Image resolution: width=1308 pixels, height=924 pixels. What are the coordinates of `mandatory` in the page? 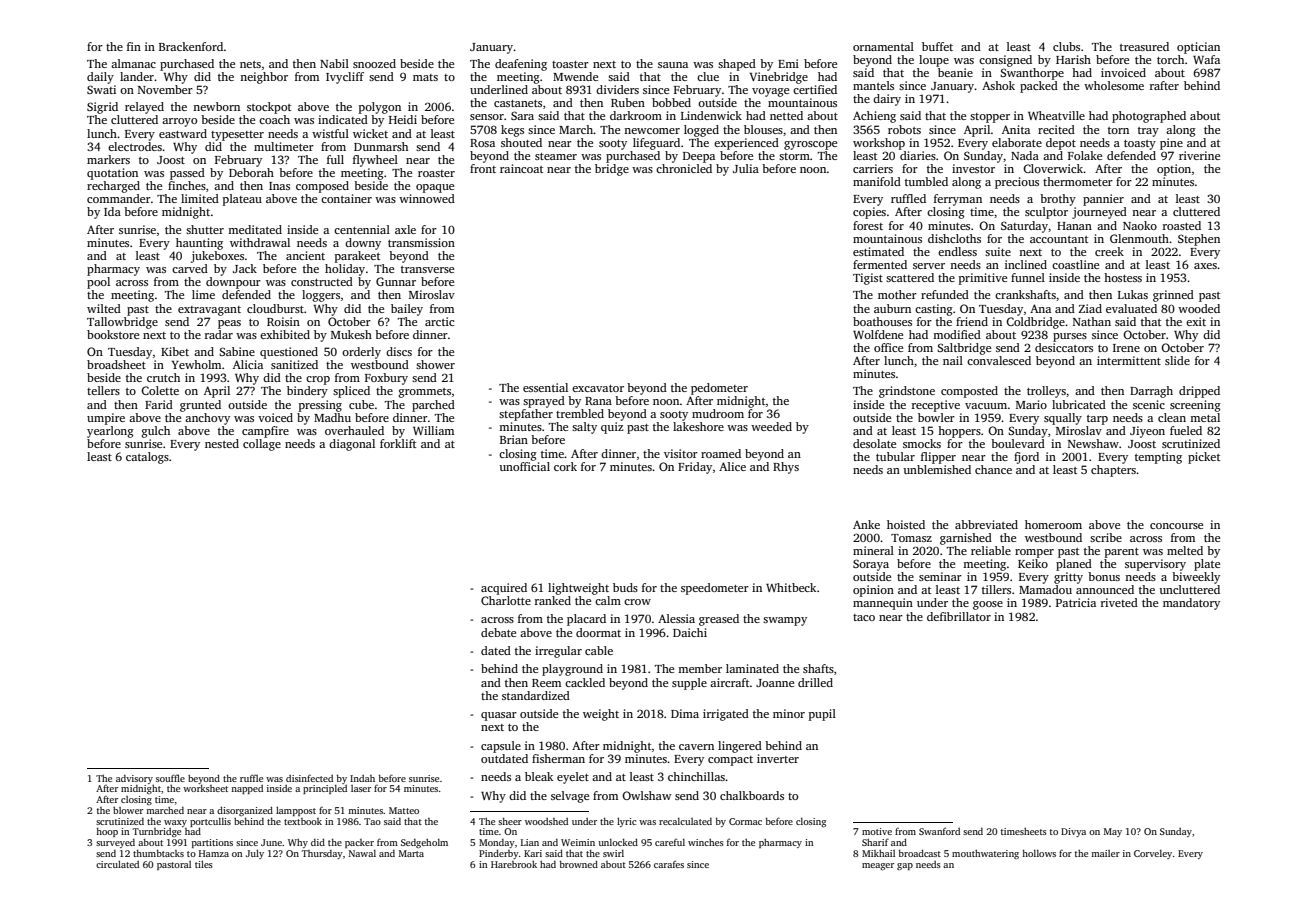 It's located at (1191, 604).
